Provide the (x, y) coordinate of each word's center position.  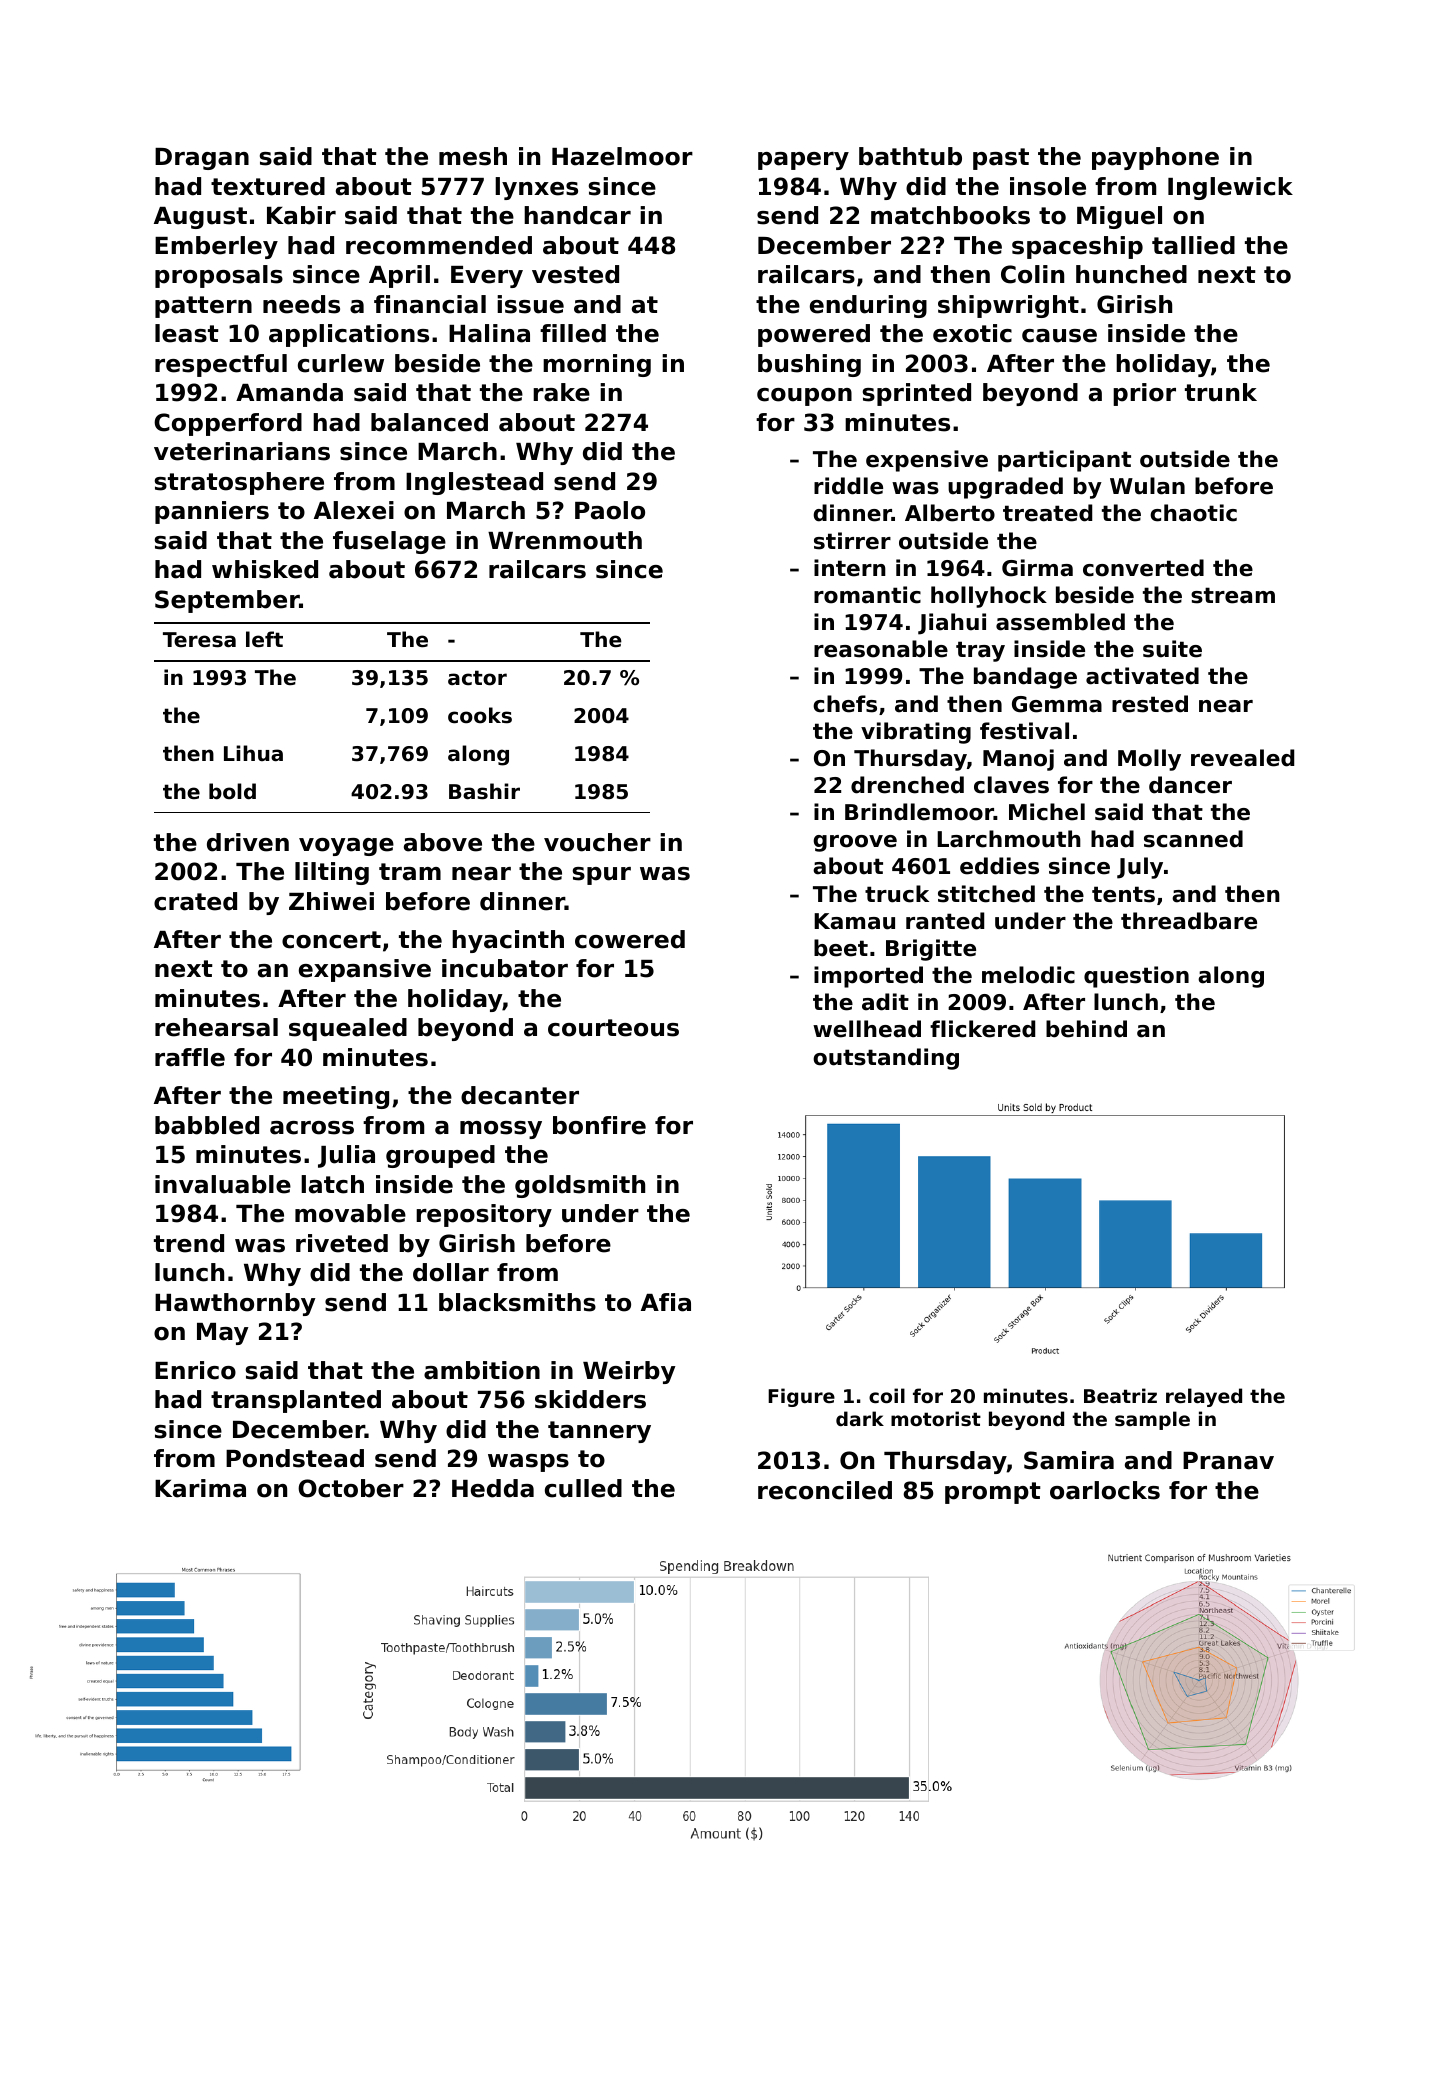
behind (1086, 1029)
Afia (666, 1302)
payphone (1155, 158)
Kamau (854, 921)
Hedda (493, 1488)
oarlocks (1105, 1490)
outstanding (886, 1059)
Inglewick (1230, 188)
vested (575, 274)
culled (583, 1488)
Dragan (202, 159)
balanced (429, 422)
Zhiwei (331, 901)
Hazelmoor (622, 156)
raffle (190, 1057)
